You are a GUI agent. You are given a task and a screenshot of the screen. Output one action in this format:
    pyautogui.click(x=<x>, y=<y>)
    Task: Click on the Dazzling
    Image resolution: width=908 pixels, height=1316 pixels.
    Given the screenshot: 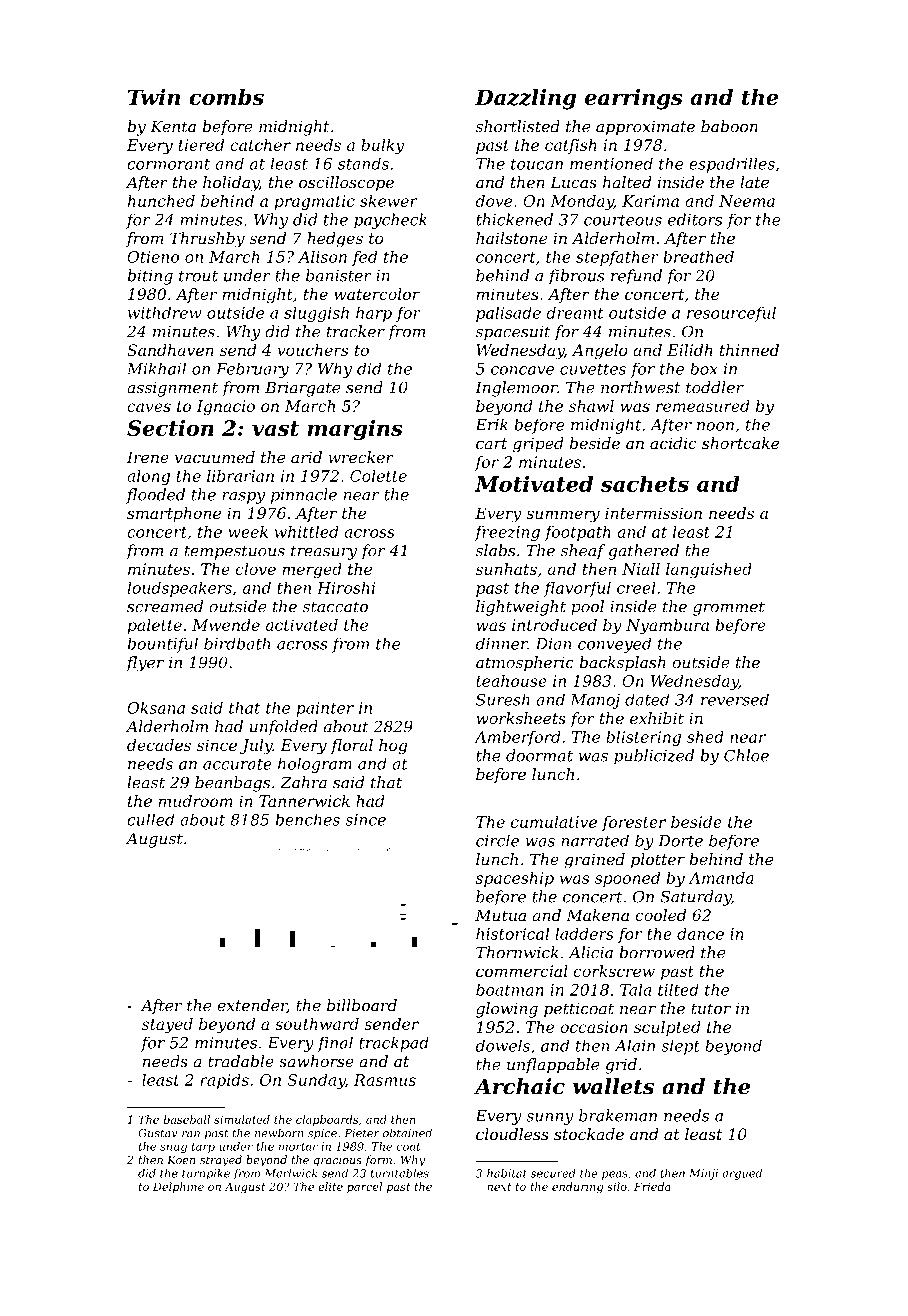 What is the action you would take?
    pyautogui.click(x=525, y=99)
